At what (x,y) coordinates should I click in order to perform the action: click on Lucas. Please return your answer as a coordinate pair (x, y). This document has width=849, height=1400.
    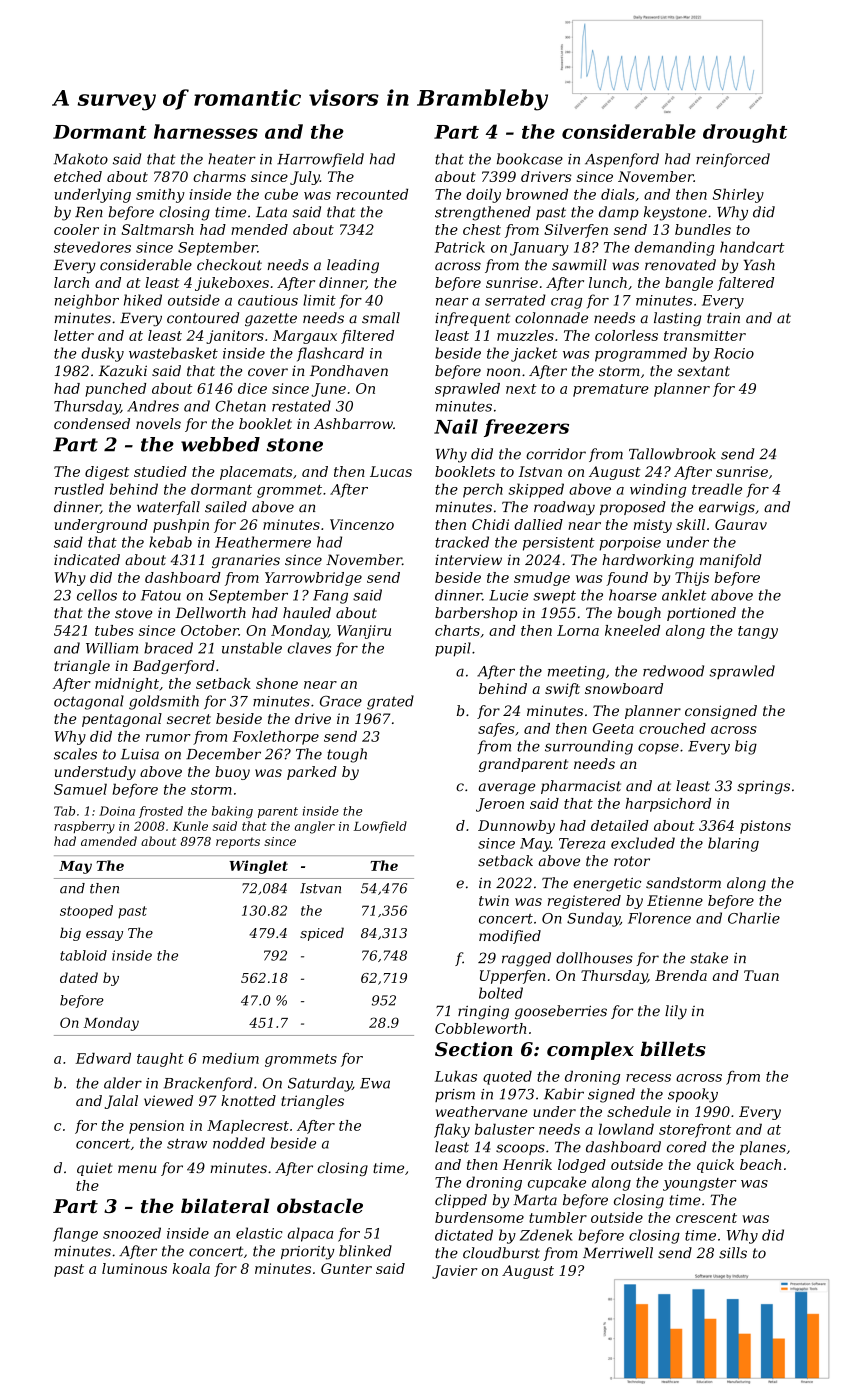
    Looking at the image, I should click on (391, 471).
